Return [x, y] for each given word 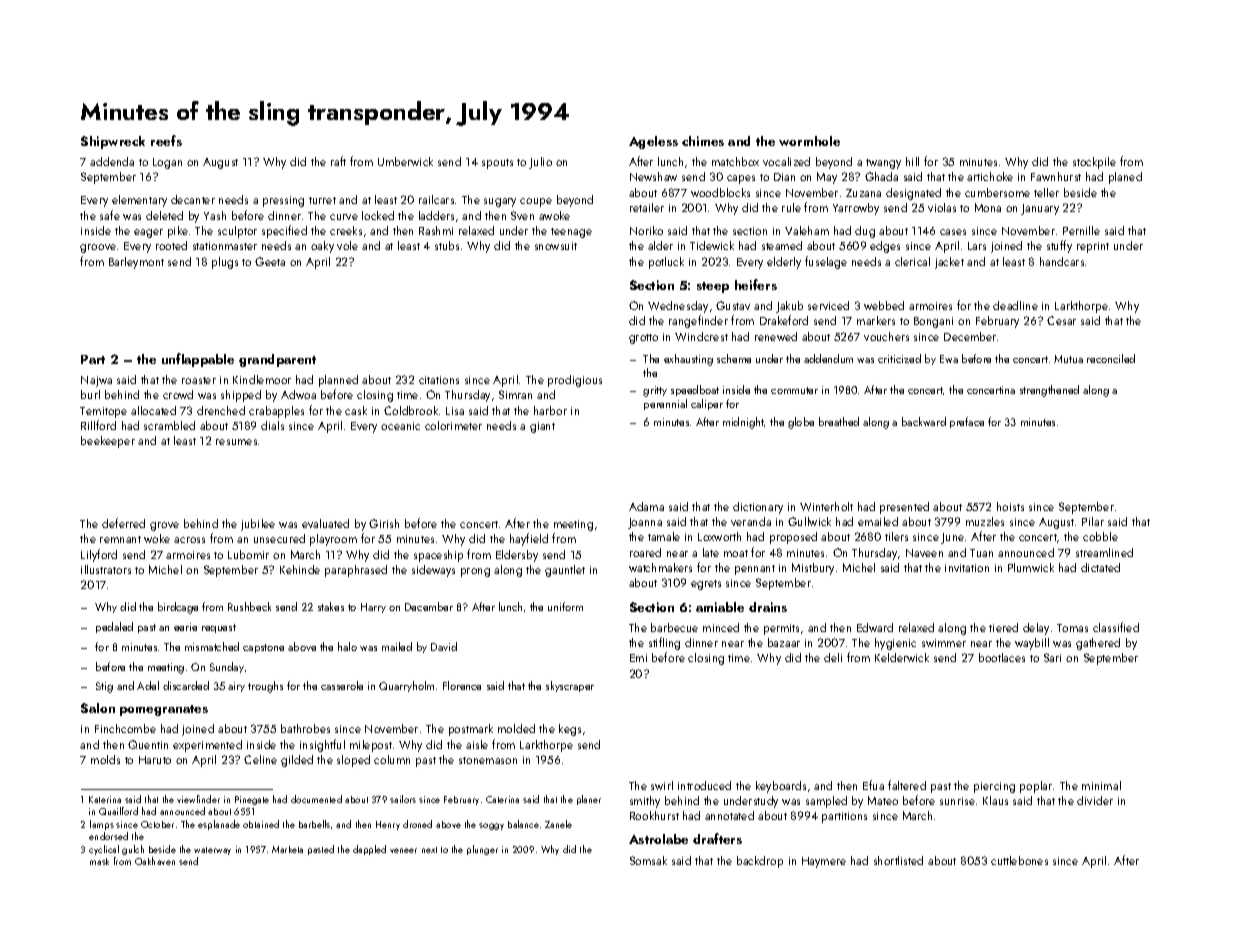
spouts [497, 164]
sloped [353, 761]
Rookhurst [654, 815]
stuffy [1059, 246]
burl [90, 394]
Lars [977, 246]
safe [110, 215]
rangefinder [698, 321]
